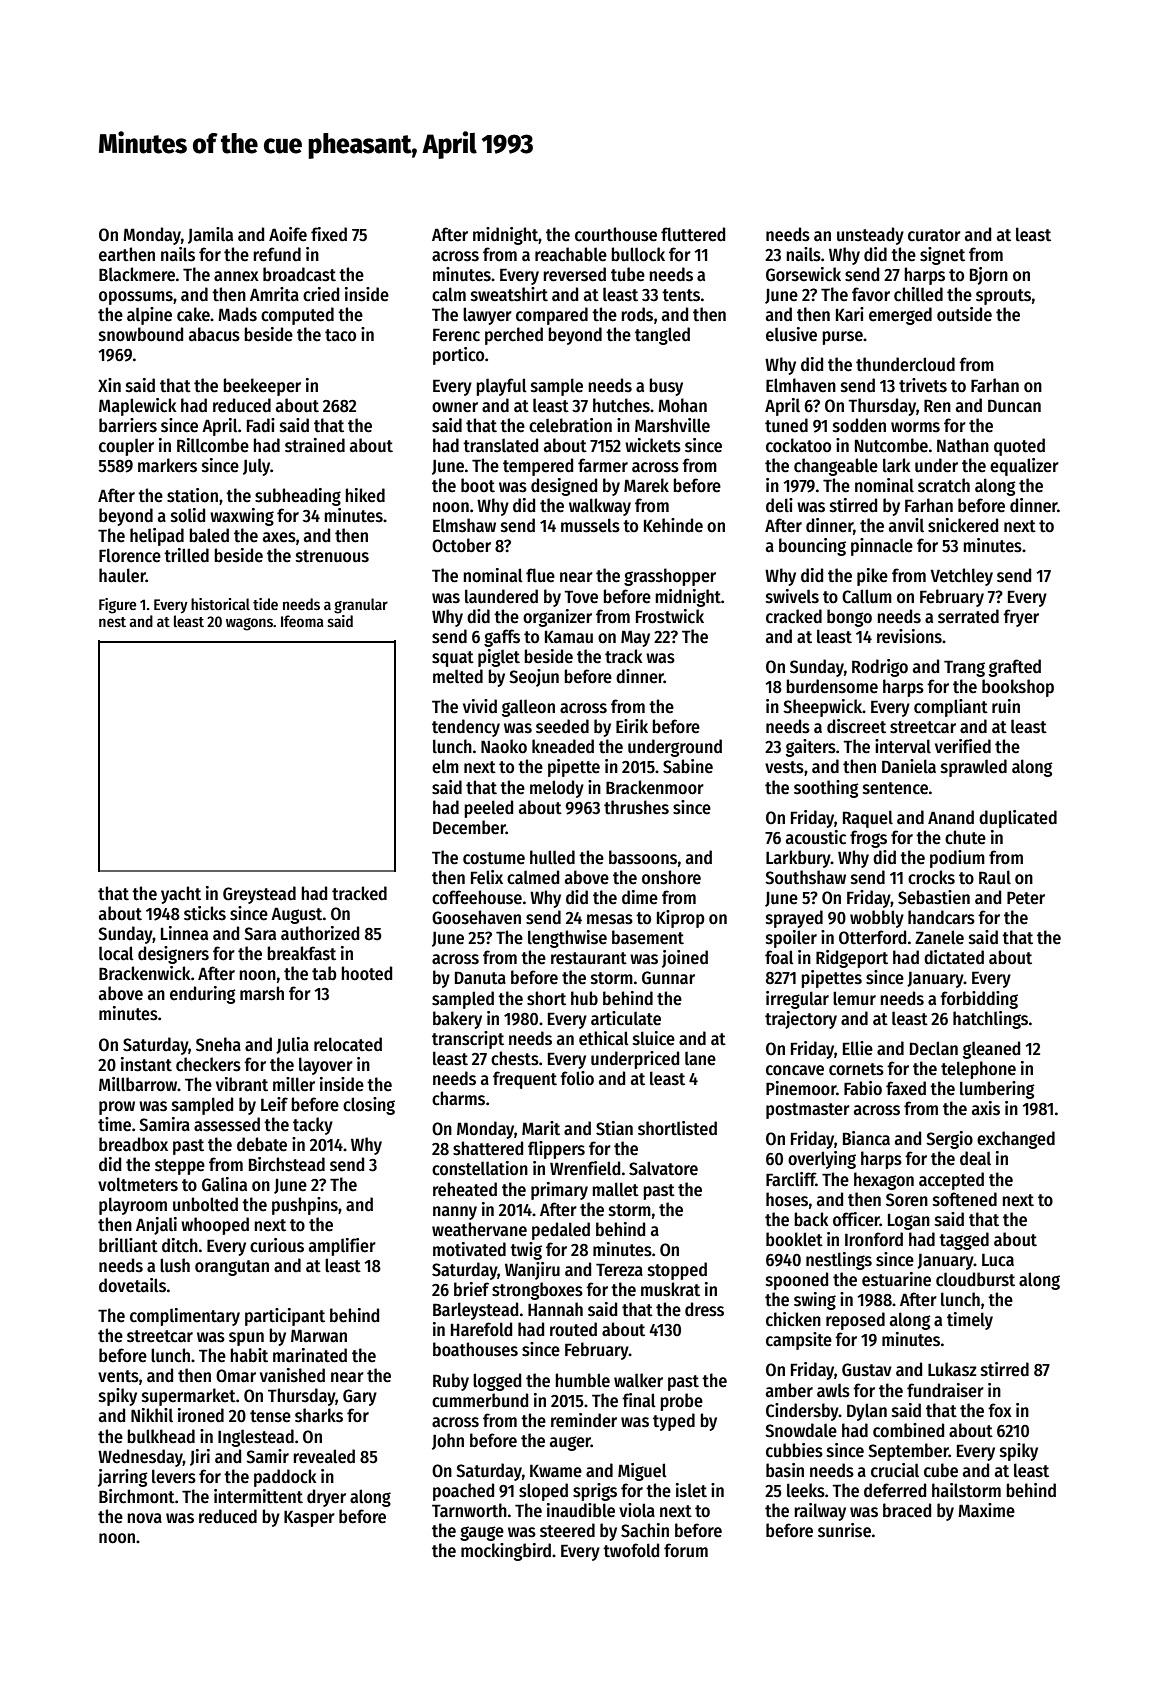 The image size is (1161, 1681). What do you see at coordinates (616, 234) in the page?
I see `courthouse` at bounding box center [616, 234].
